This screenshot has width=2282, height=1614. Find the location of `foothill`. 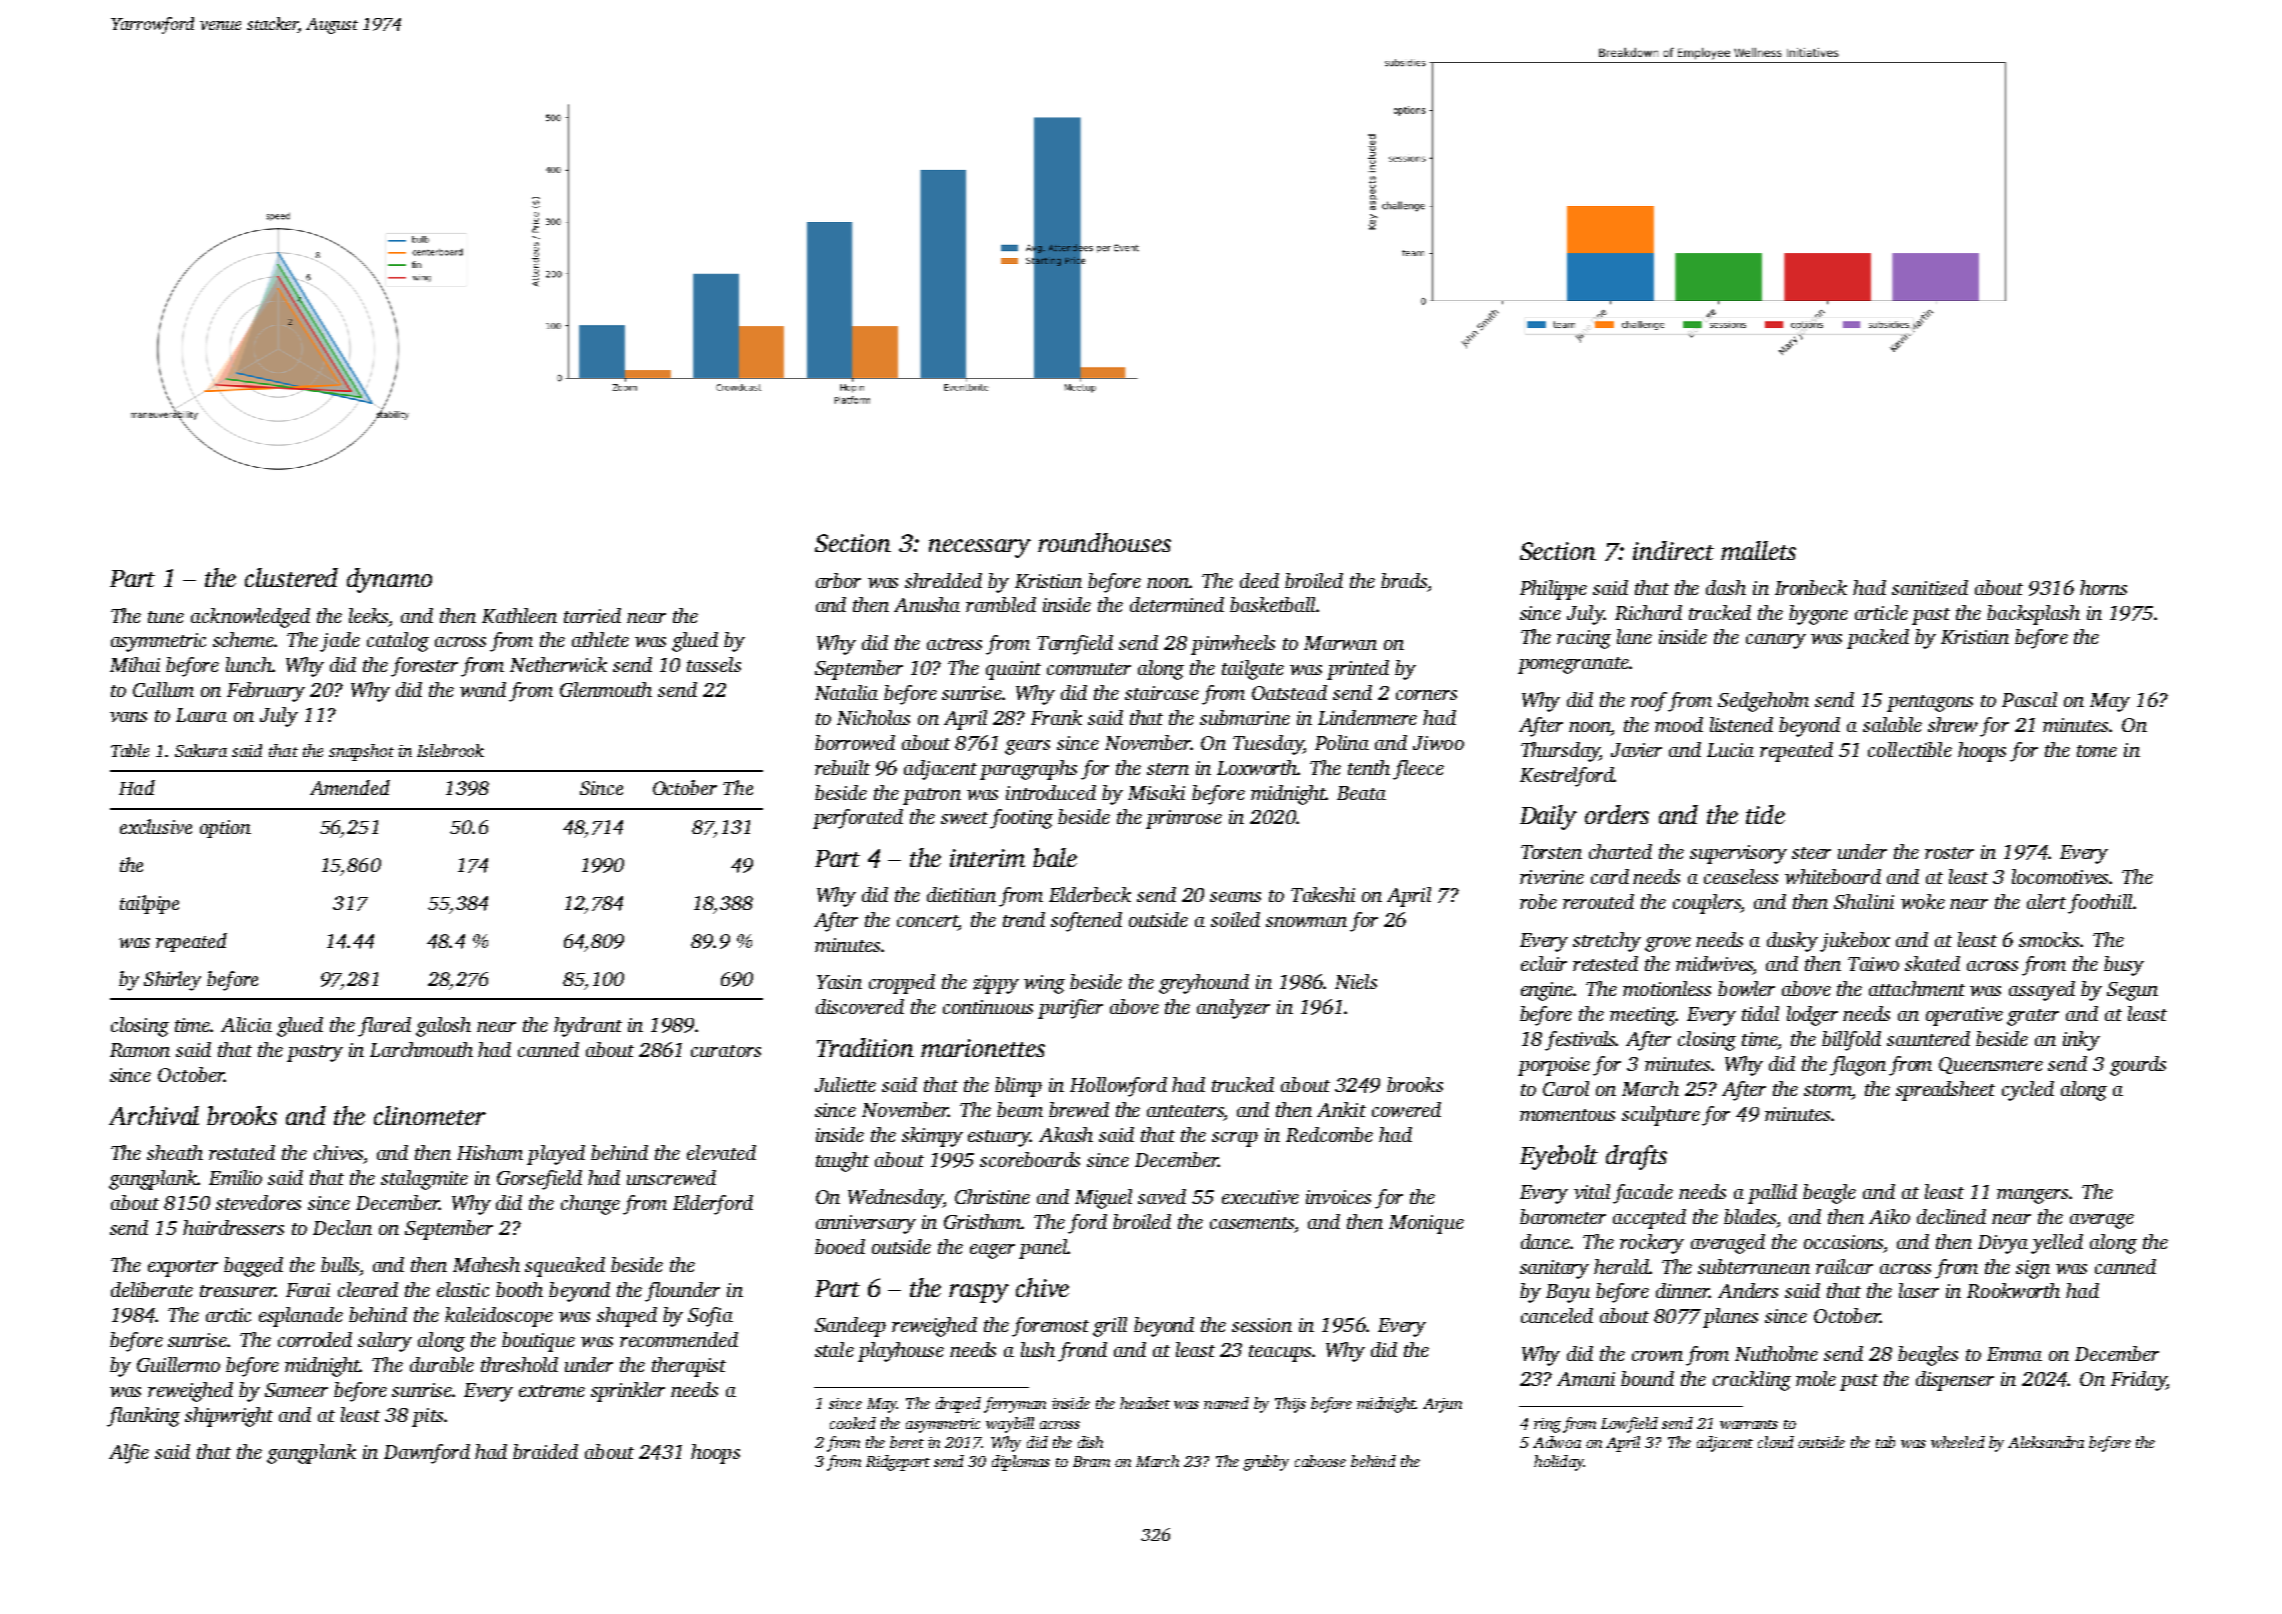

foothill is located at coordinates (2100, 904).
